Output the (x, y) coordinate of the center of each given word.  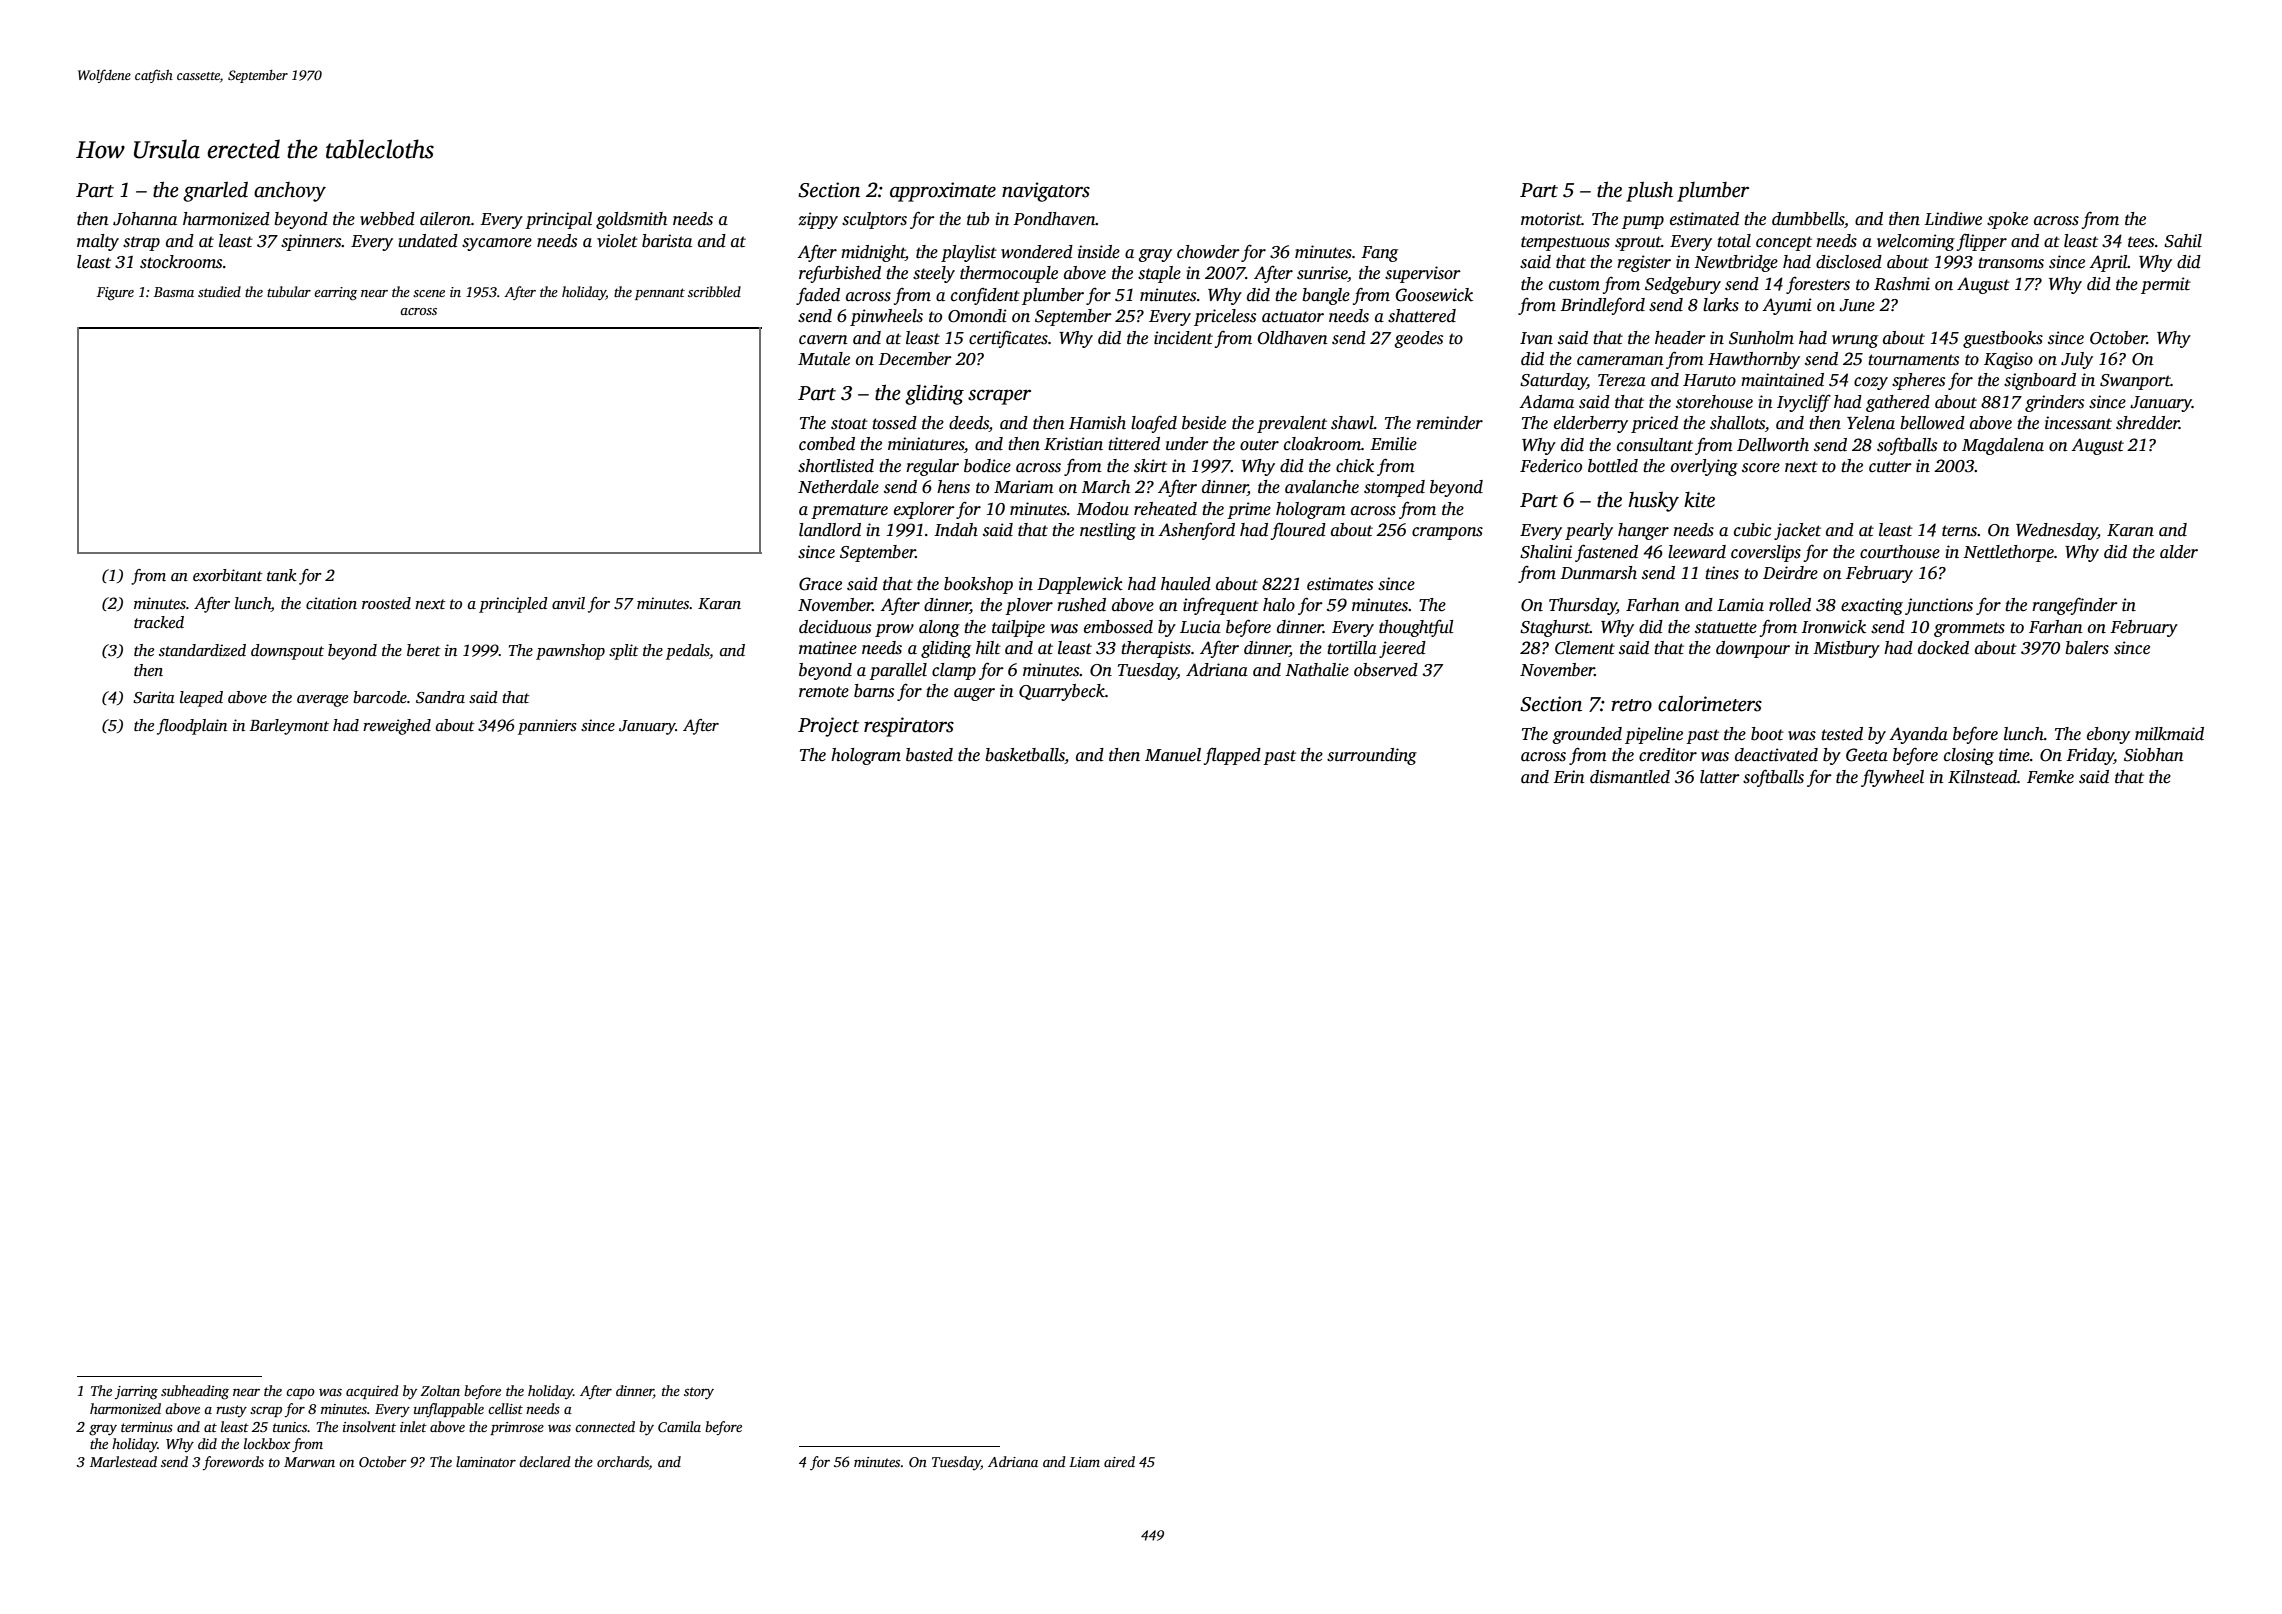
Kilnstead (1982, 777)
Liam (1084, 1462)
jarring (136, 1393)
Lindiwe (1953, 219)
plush (1649, 192)
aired (1119, 1461)
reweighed (397, 727)
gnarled (215, 192)
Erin (1569, 777)
